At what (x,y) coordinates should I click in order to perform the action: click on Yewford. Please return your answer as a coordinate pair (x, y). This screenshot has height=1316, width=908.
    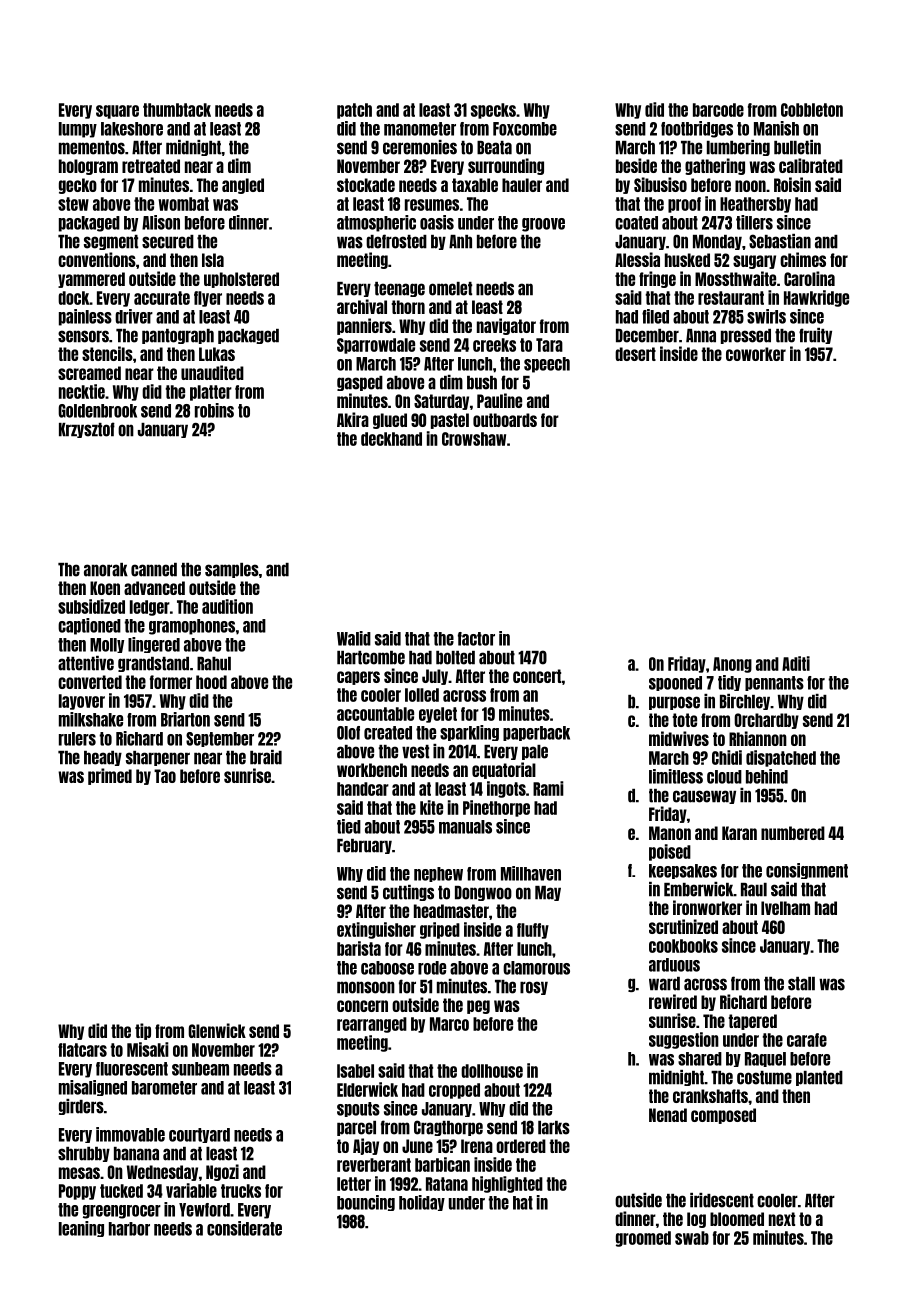
    Looking at the image, I should click on (204, 1210).
